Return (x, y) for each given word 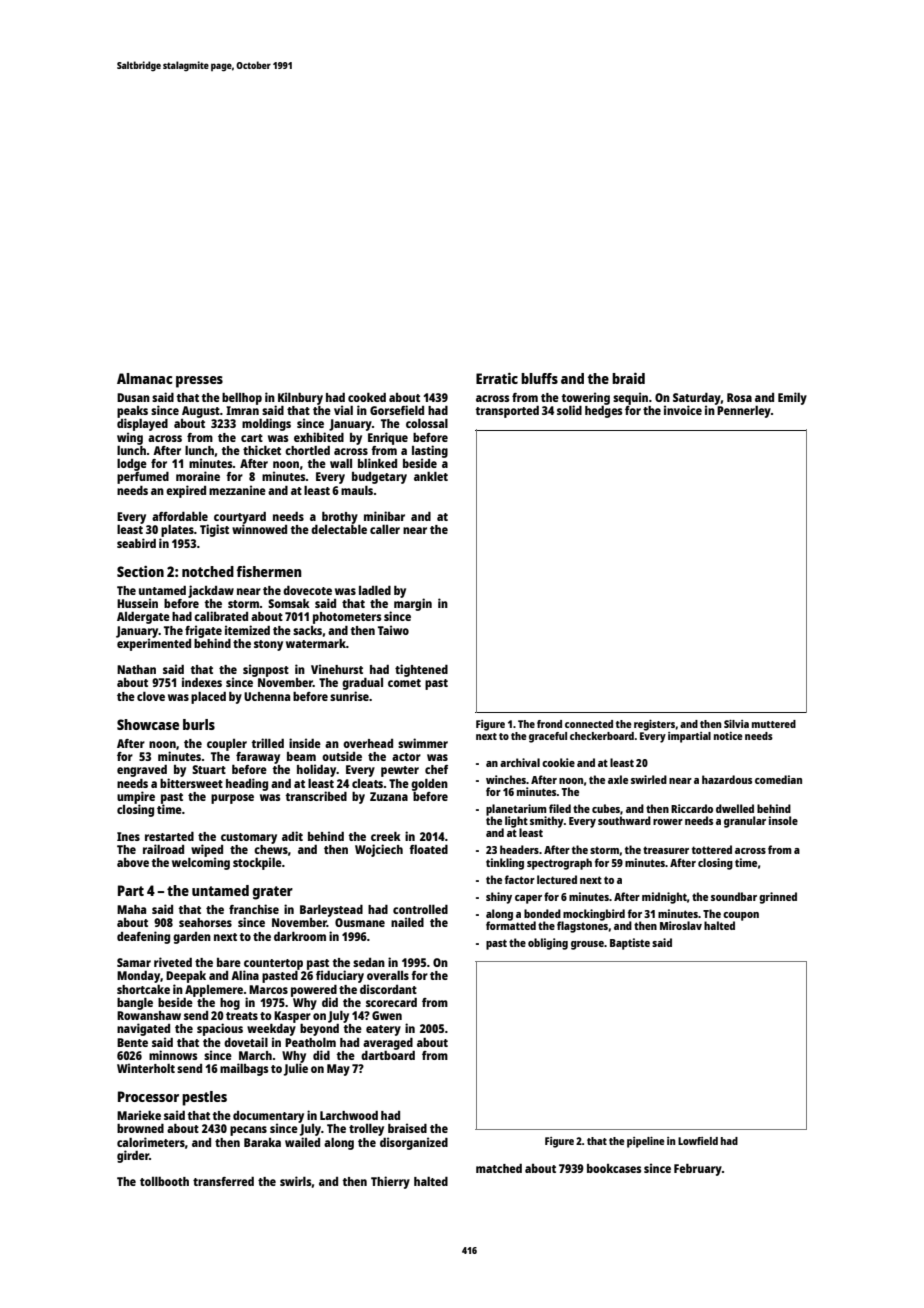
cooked (367, 397)
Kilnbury (300, 398)
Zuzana (389, 796)
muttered (774, 724)
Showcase (148, 724)
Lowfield (698, 1141)
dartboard (388, 1055)
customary (249, 838)
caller (385, 529)
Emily (792, 398)
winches (506, 779)
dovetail (246, 1042)
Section (140, 571)
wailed (302, 1142)
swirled (649, 779)
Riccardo (692, 808)
